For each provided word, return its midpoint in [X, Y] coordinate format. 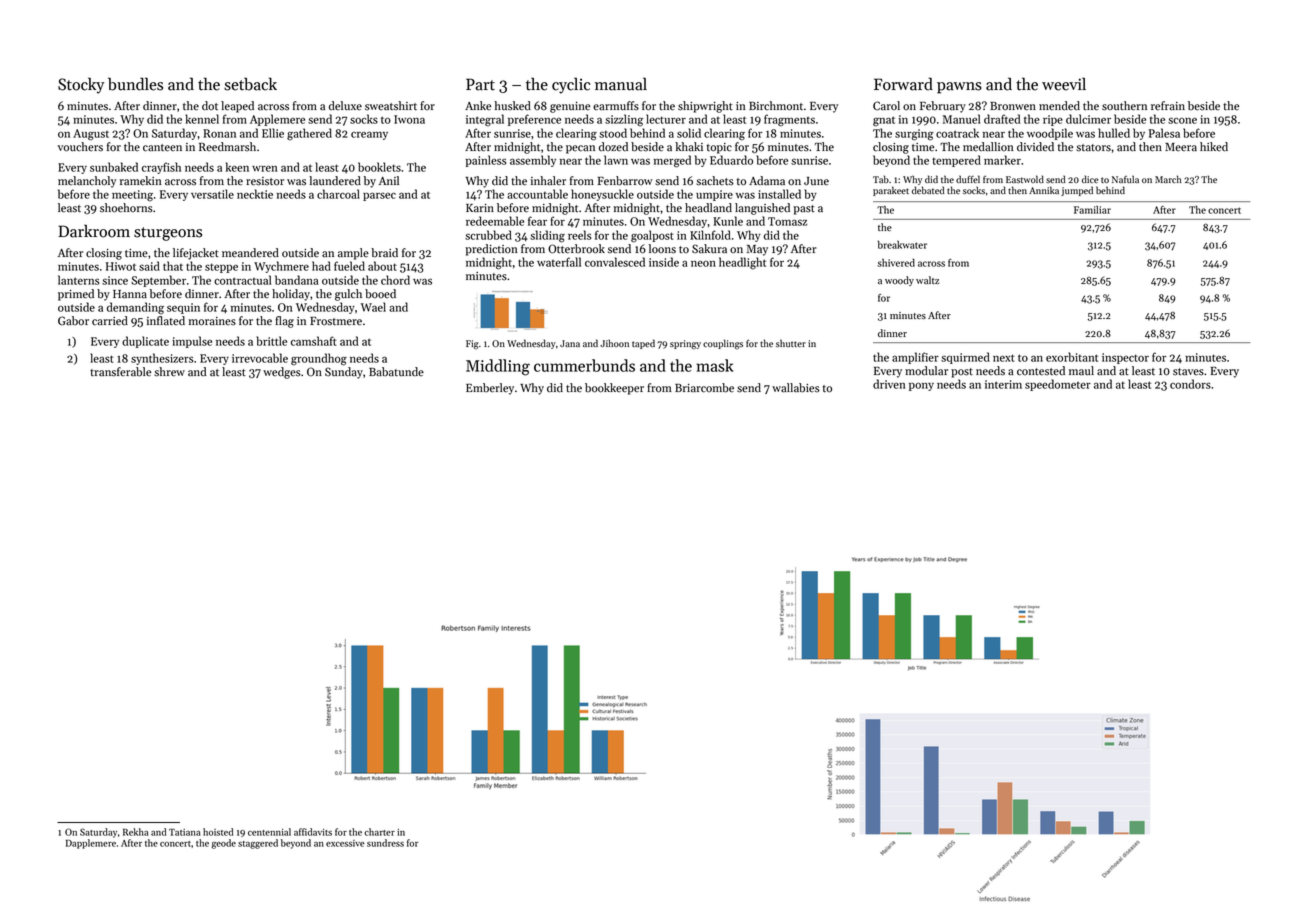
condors [1190, 384]
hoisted [218, 832]
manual [621, 84]
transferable [120, 372]
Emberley [490, 389]
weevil [1064, 84]
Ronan [219, 133]
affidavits [313, 832]
